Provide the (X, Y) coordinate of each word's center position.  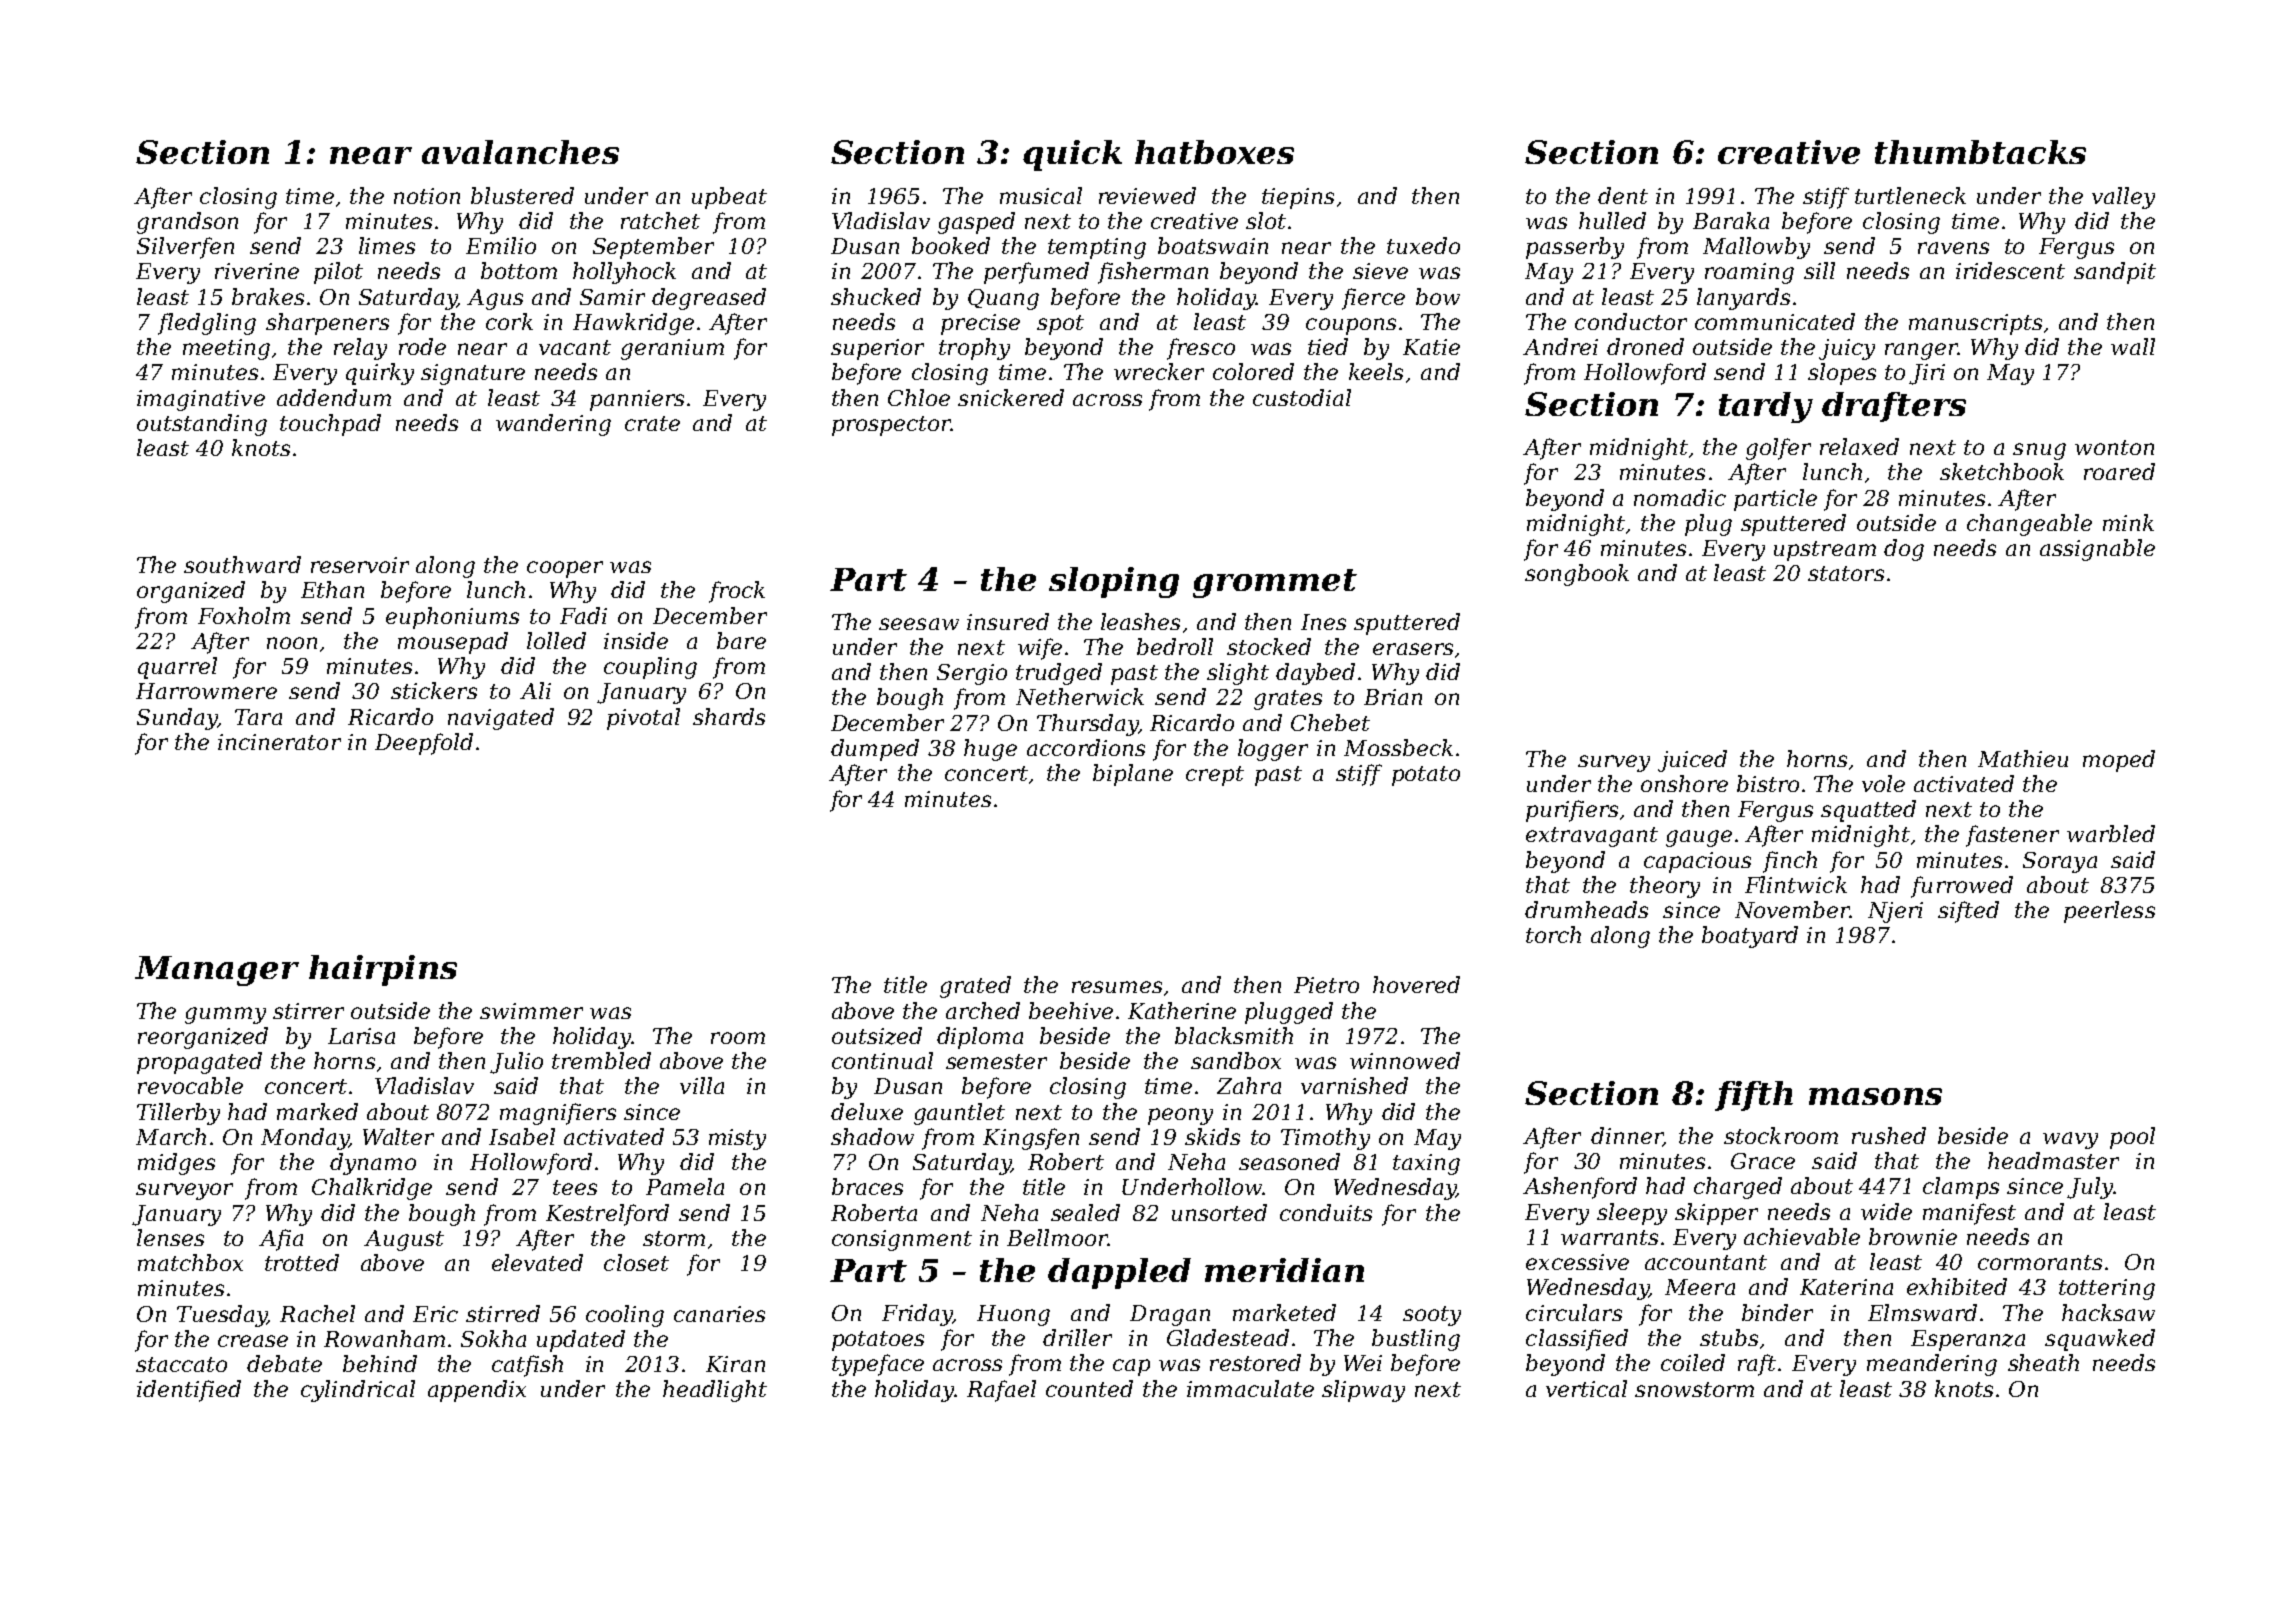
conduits (1326, 1212)
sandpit (2115, 273)
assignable (2097, 550)
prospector (891, 426)
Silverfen (185, 248)
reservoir (360, 565)
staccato (181, 1364)
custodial (1302, 397)
